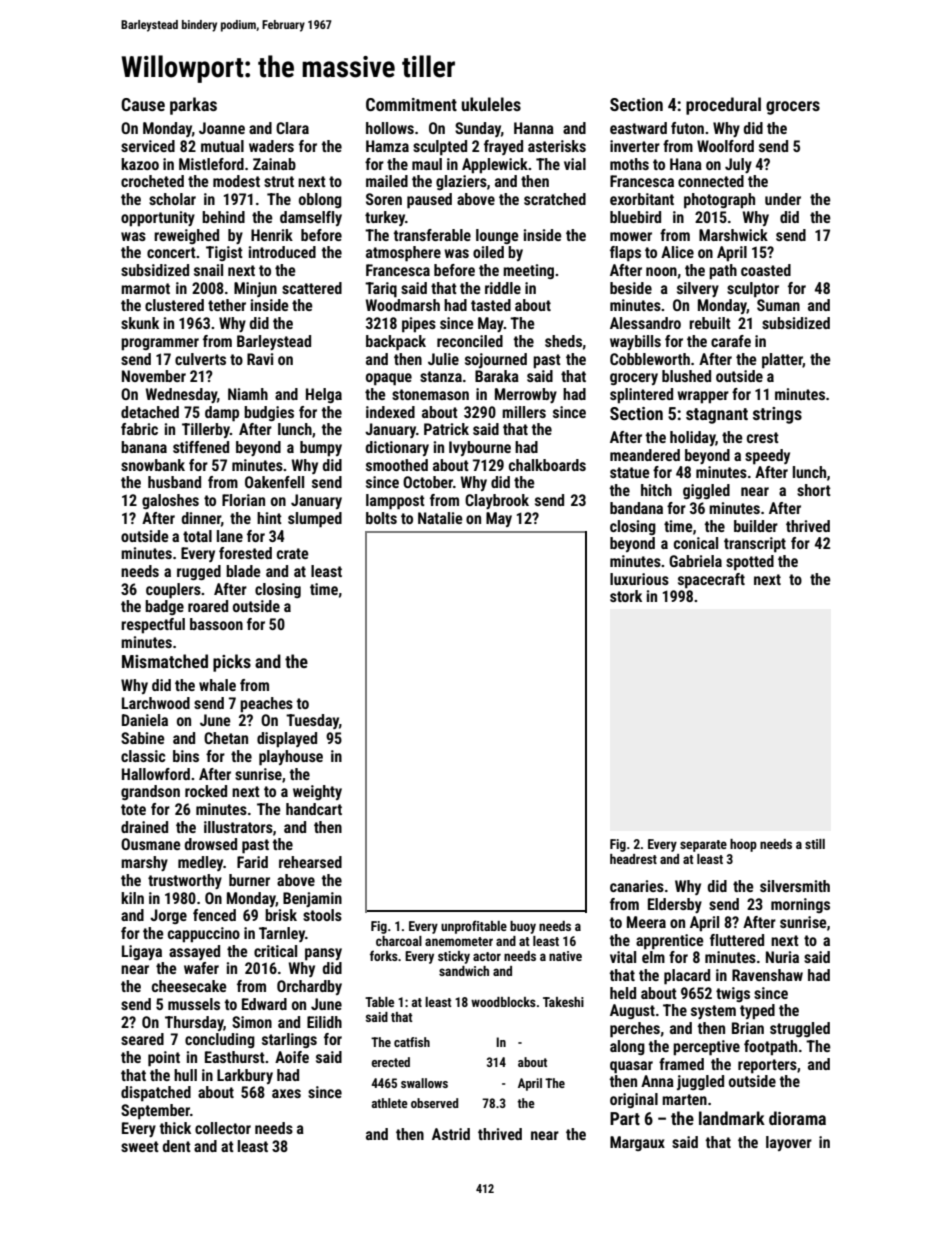 The width and height of the screenshot is (952, 1233). I want to click on layover, so click(789, 1143).
